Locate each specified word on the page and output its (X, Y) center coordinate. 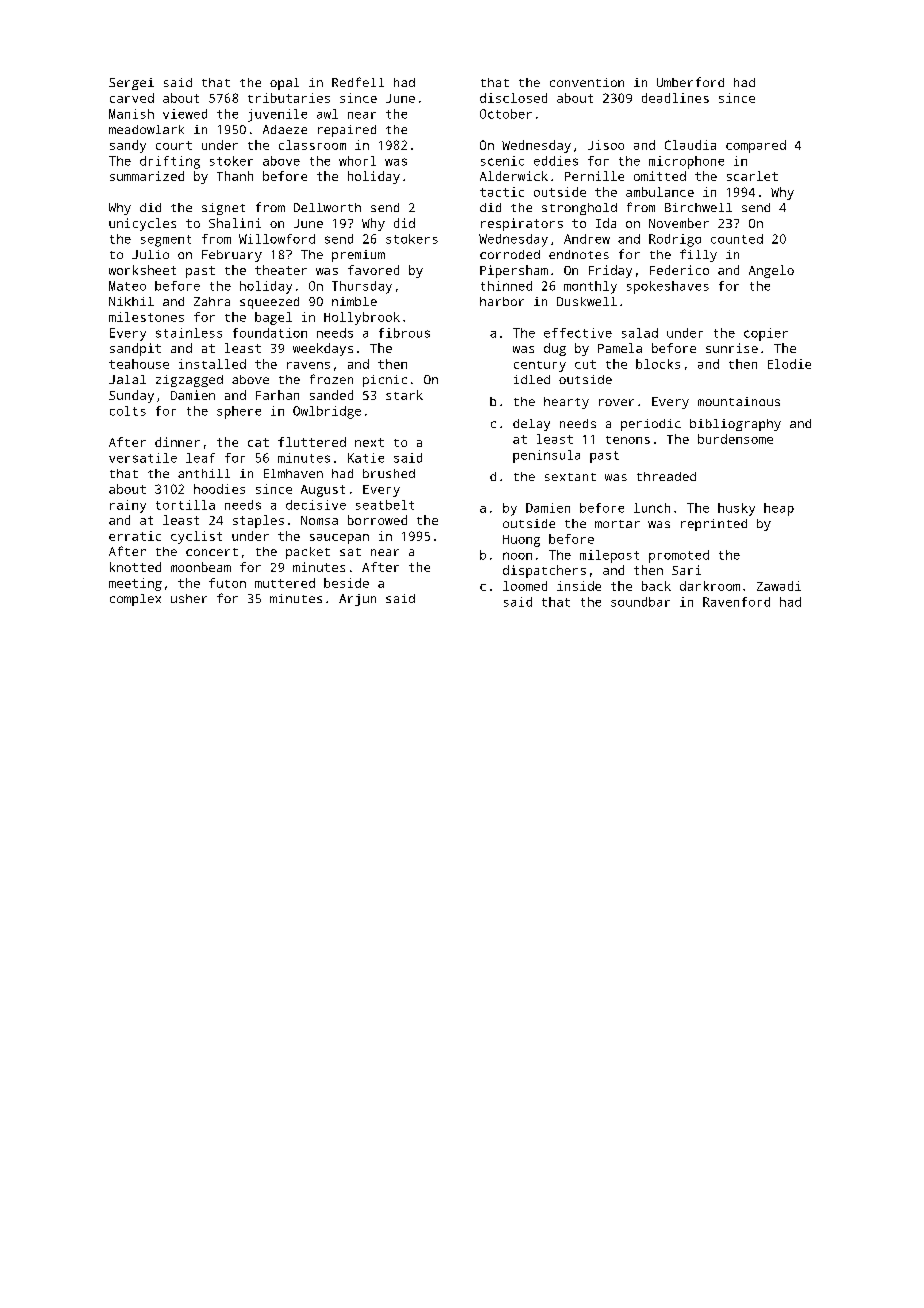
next (369, 442)
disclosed (513, 98)
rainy (128, 506)
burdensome (735, 439)
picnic (385, 381)
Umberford (690, 82)
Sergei (131, 84)
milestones (146, 317)
